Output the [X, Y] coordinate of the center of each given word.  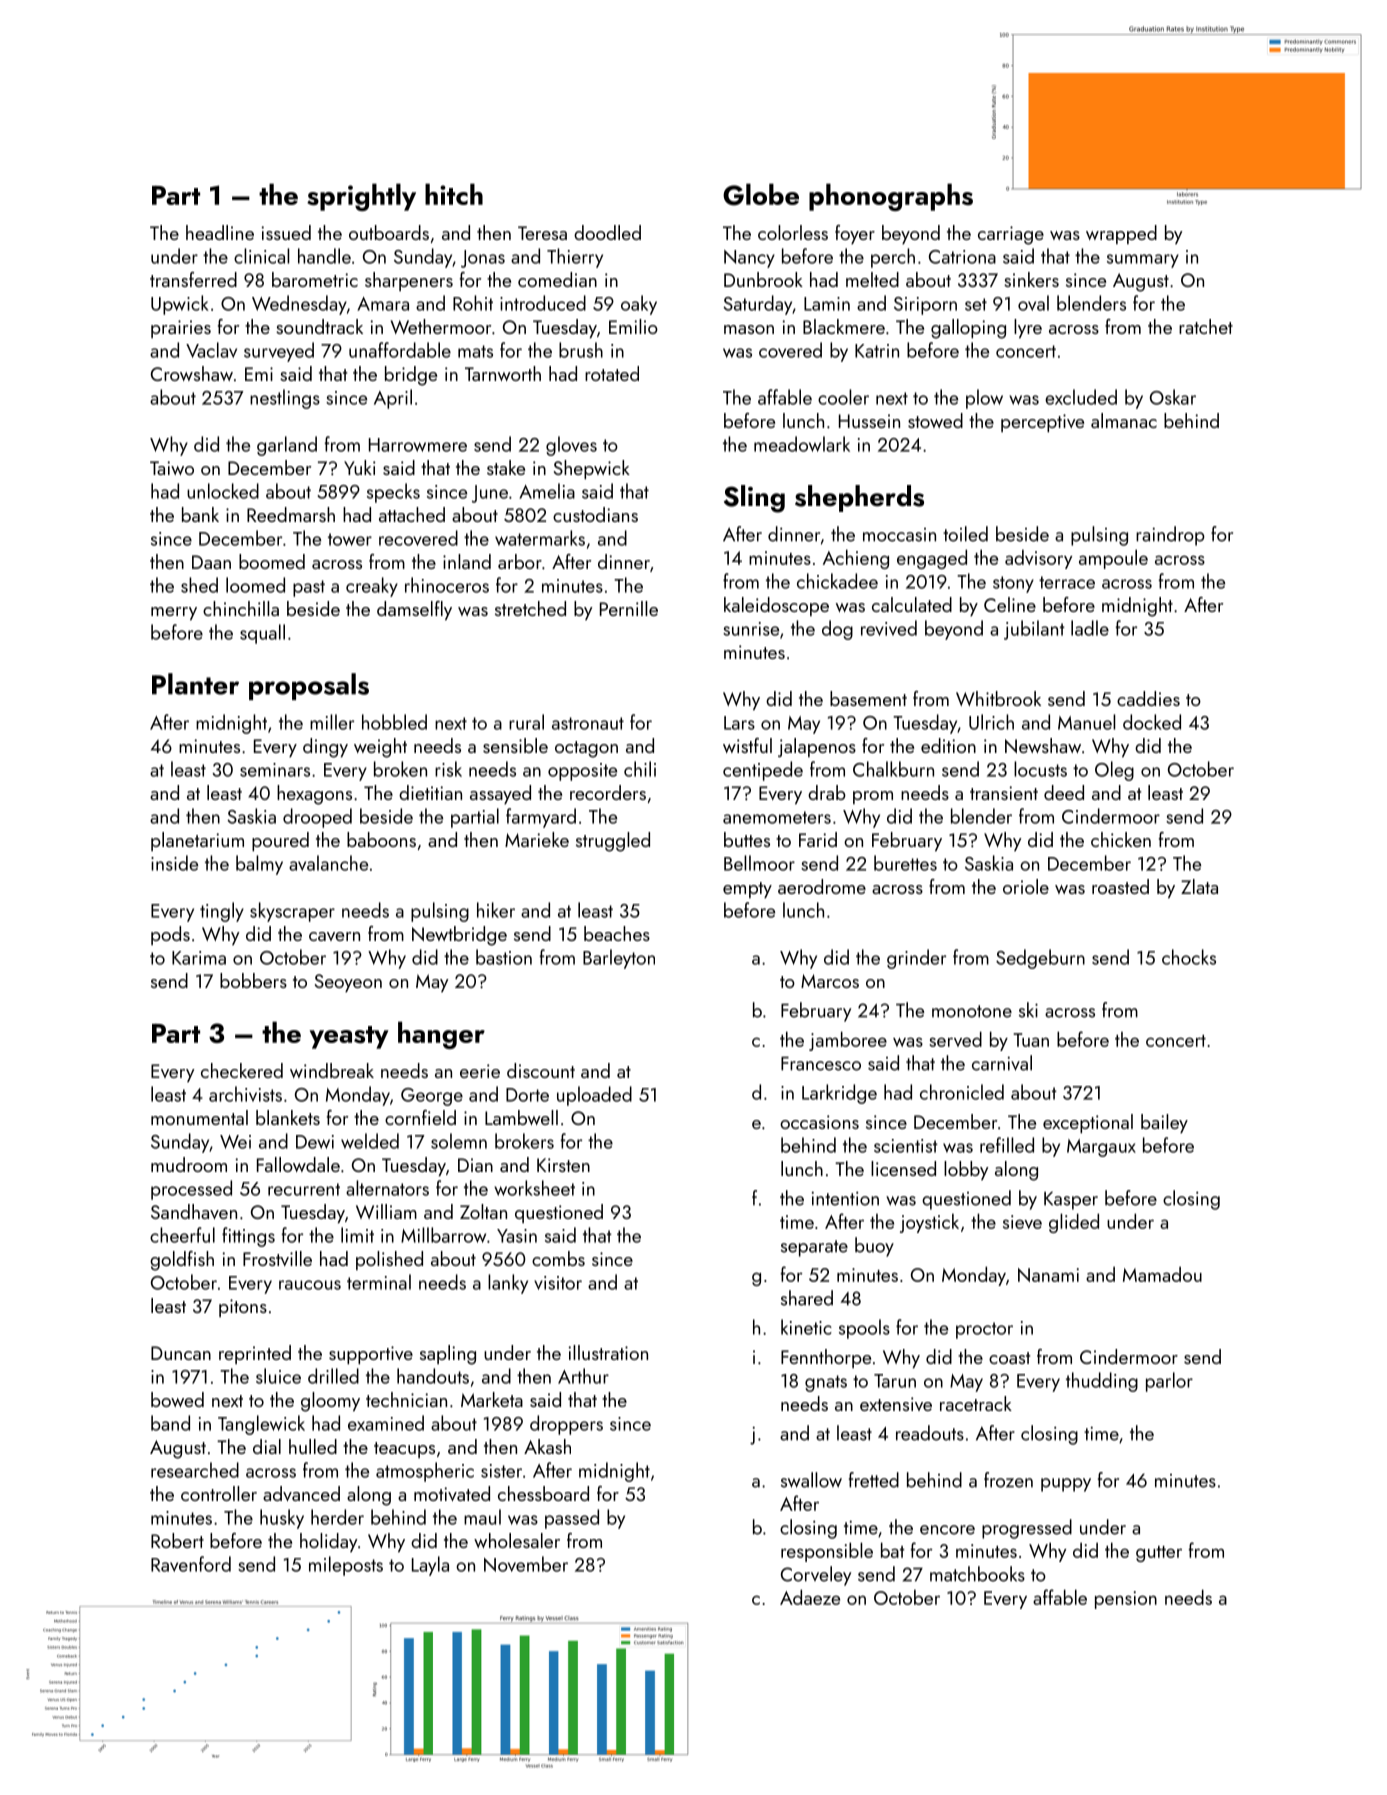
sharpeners [409, 281]
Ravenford [191, 1564]
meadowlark [802, 444]
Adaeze [810, 1597]
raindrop [1170, 536]
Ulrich [991, 722]
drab [827, 792]
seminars [275, 770]
